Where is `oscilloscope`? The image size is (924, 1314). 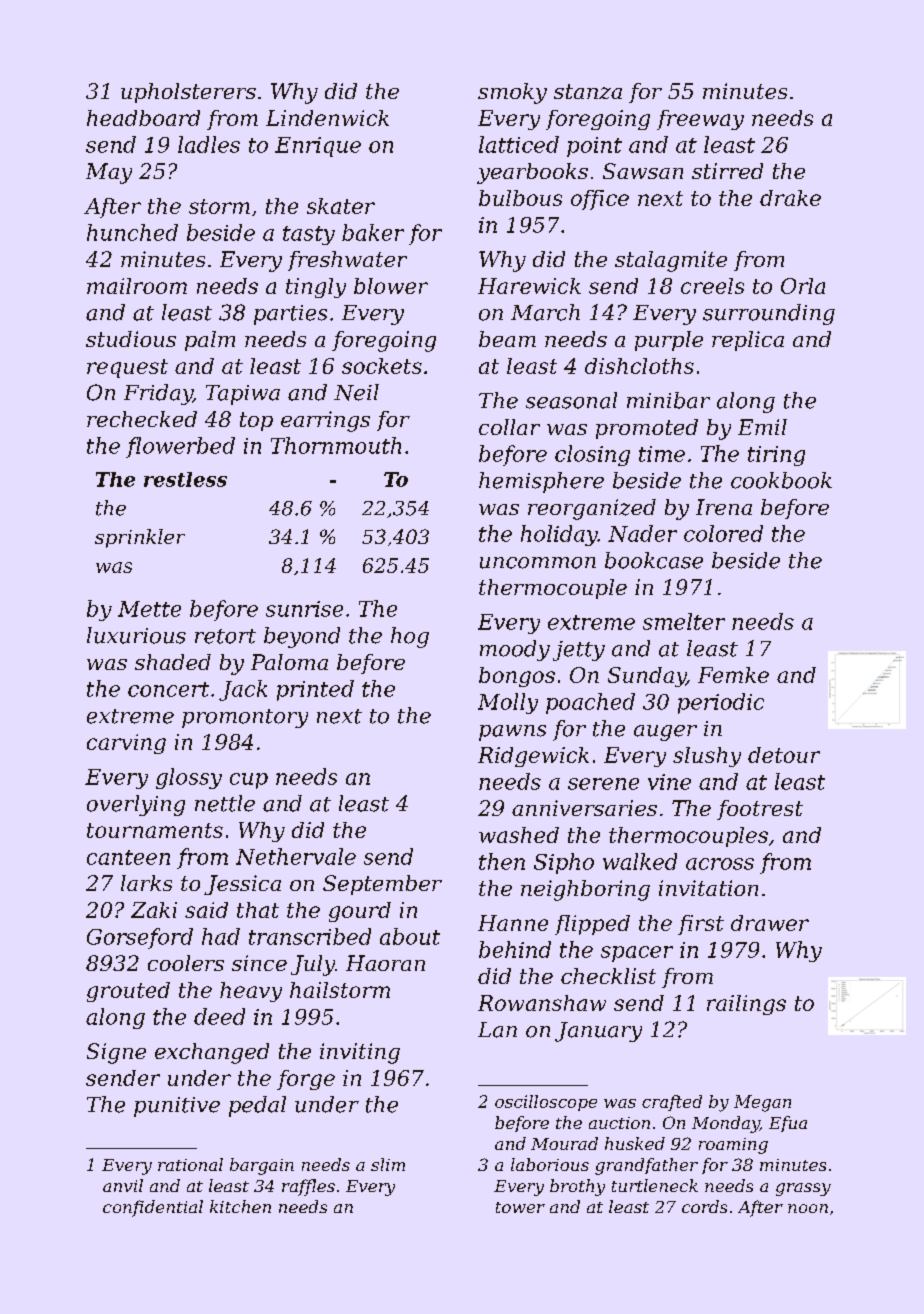
oscilloscope is located at coordinates (546, 1103).
